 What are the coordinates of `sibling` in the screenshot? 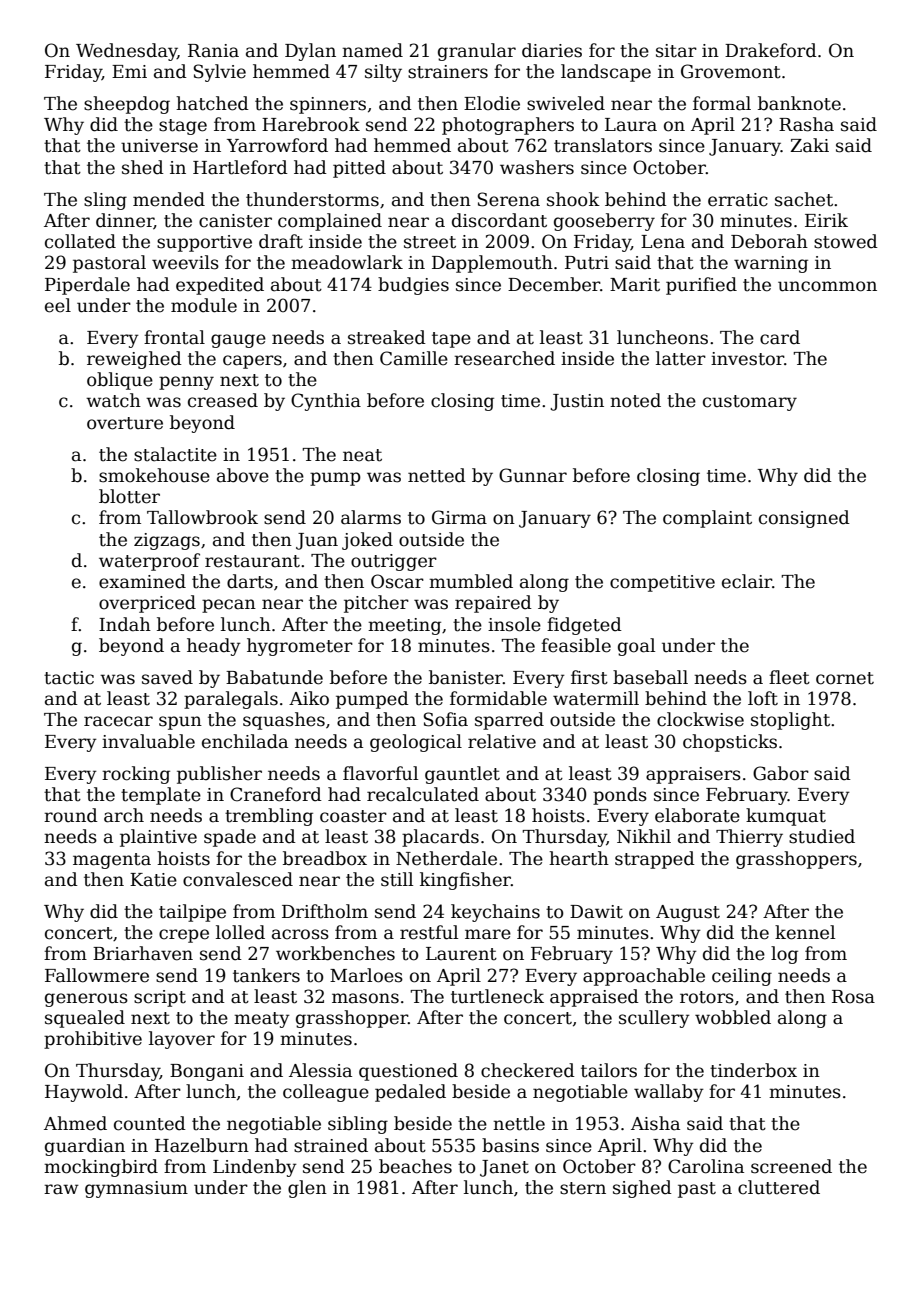 It's located at (358, 1125).
